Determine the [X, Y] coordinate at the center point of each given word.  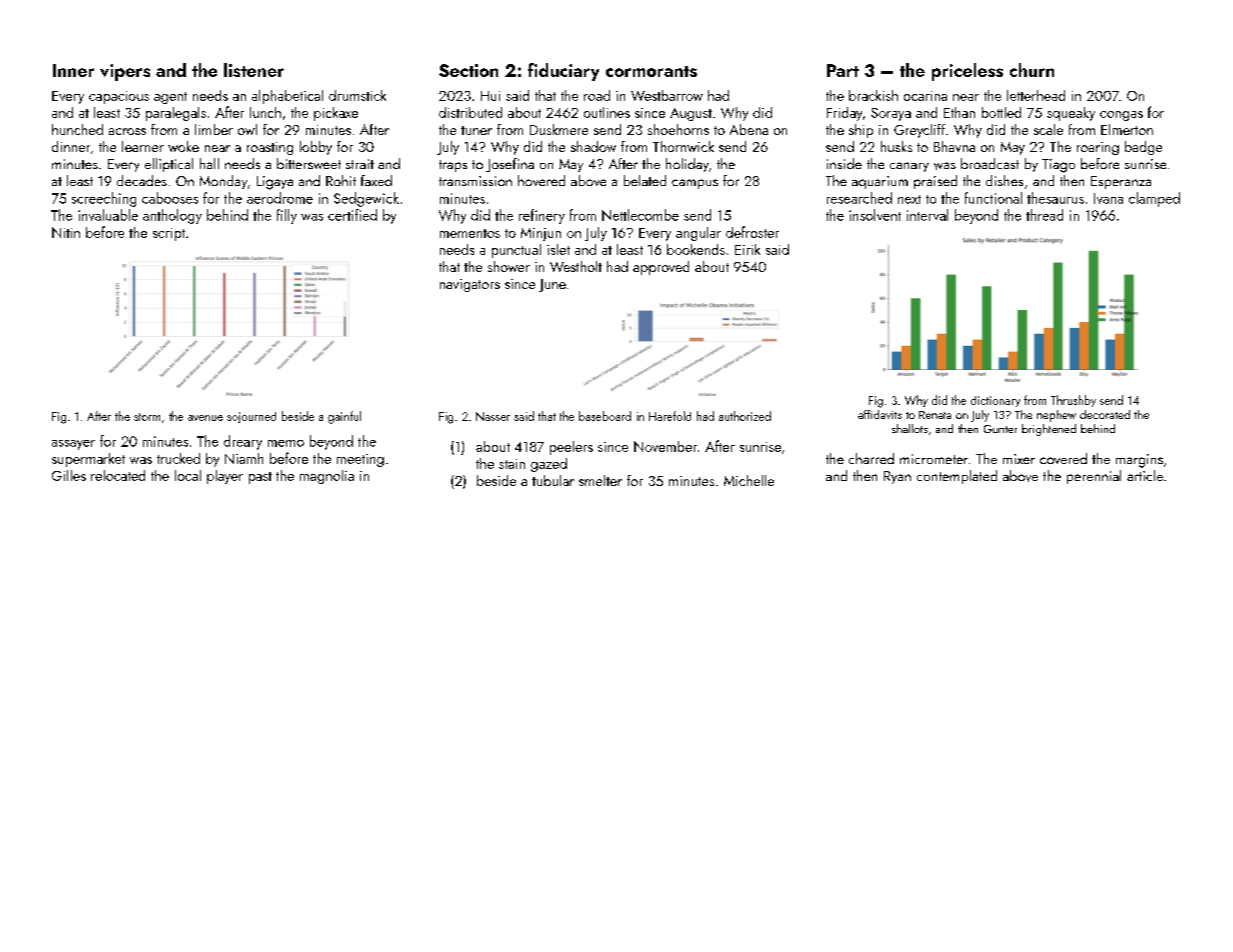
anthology [172, 216]
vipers [125, 72]
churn [1032, 70]
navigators [470, 285]
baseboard [605, 416]
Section [468, 70]
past [260, 478]
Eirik [747, 249]
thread [1044, 215]
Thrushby [1073, 401]
